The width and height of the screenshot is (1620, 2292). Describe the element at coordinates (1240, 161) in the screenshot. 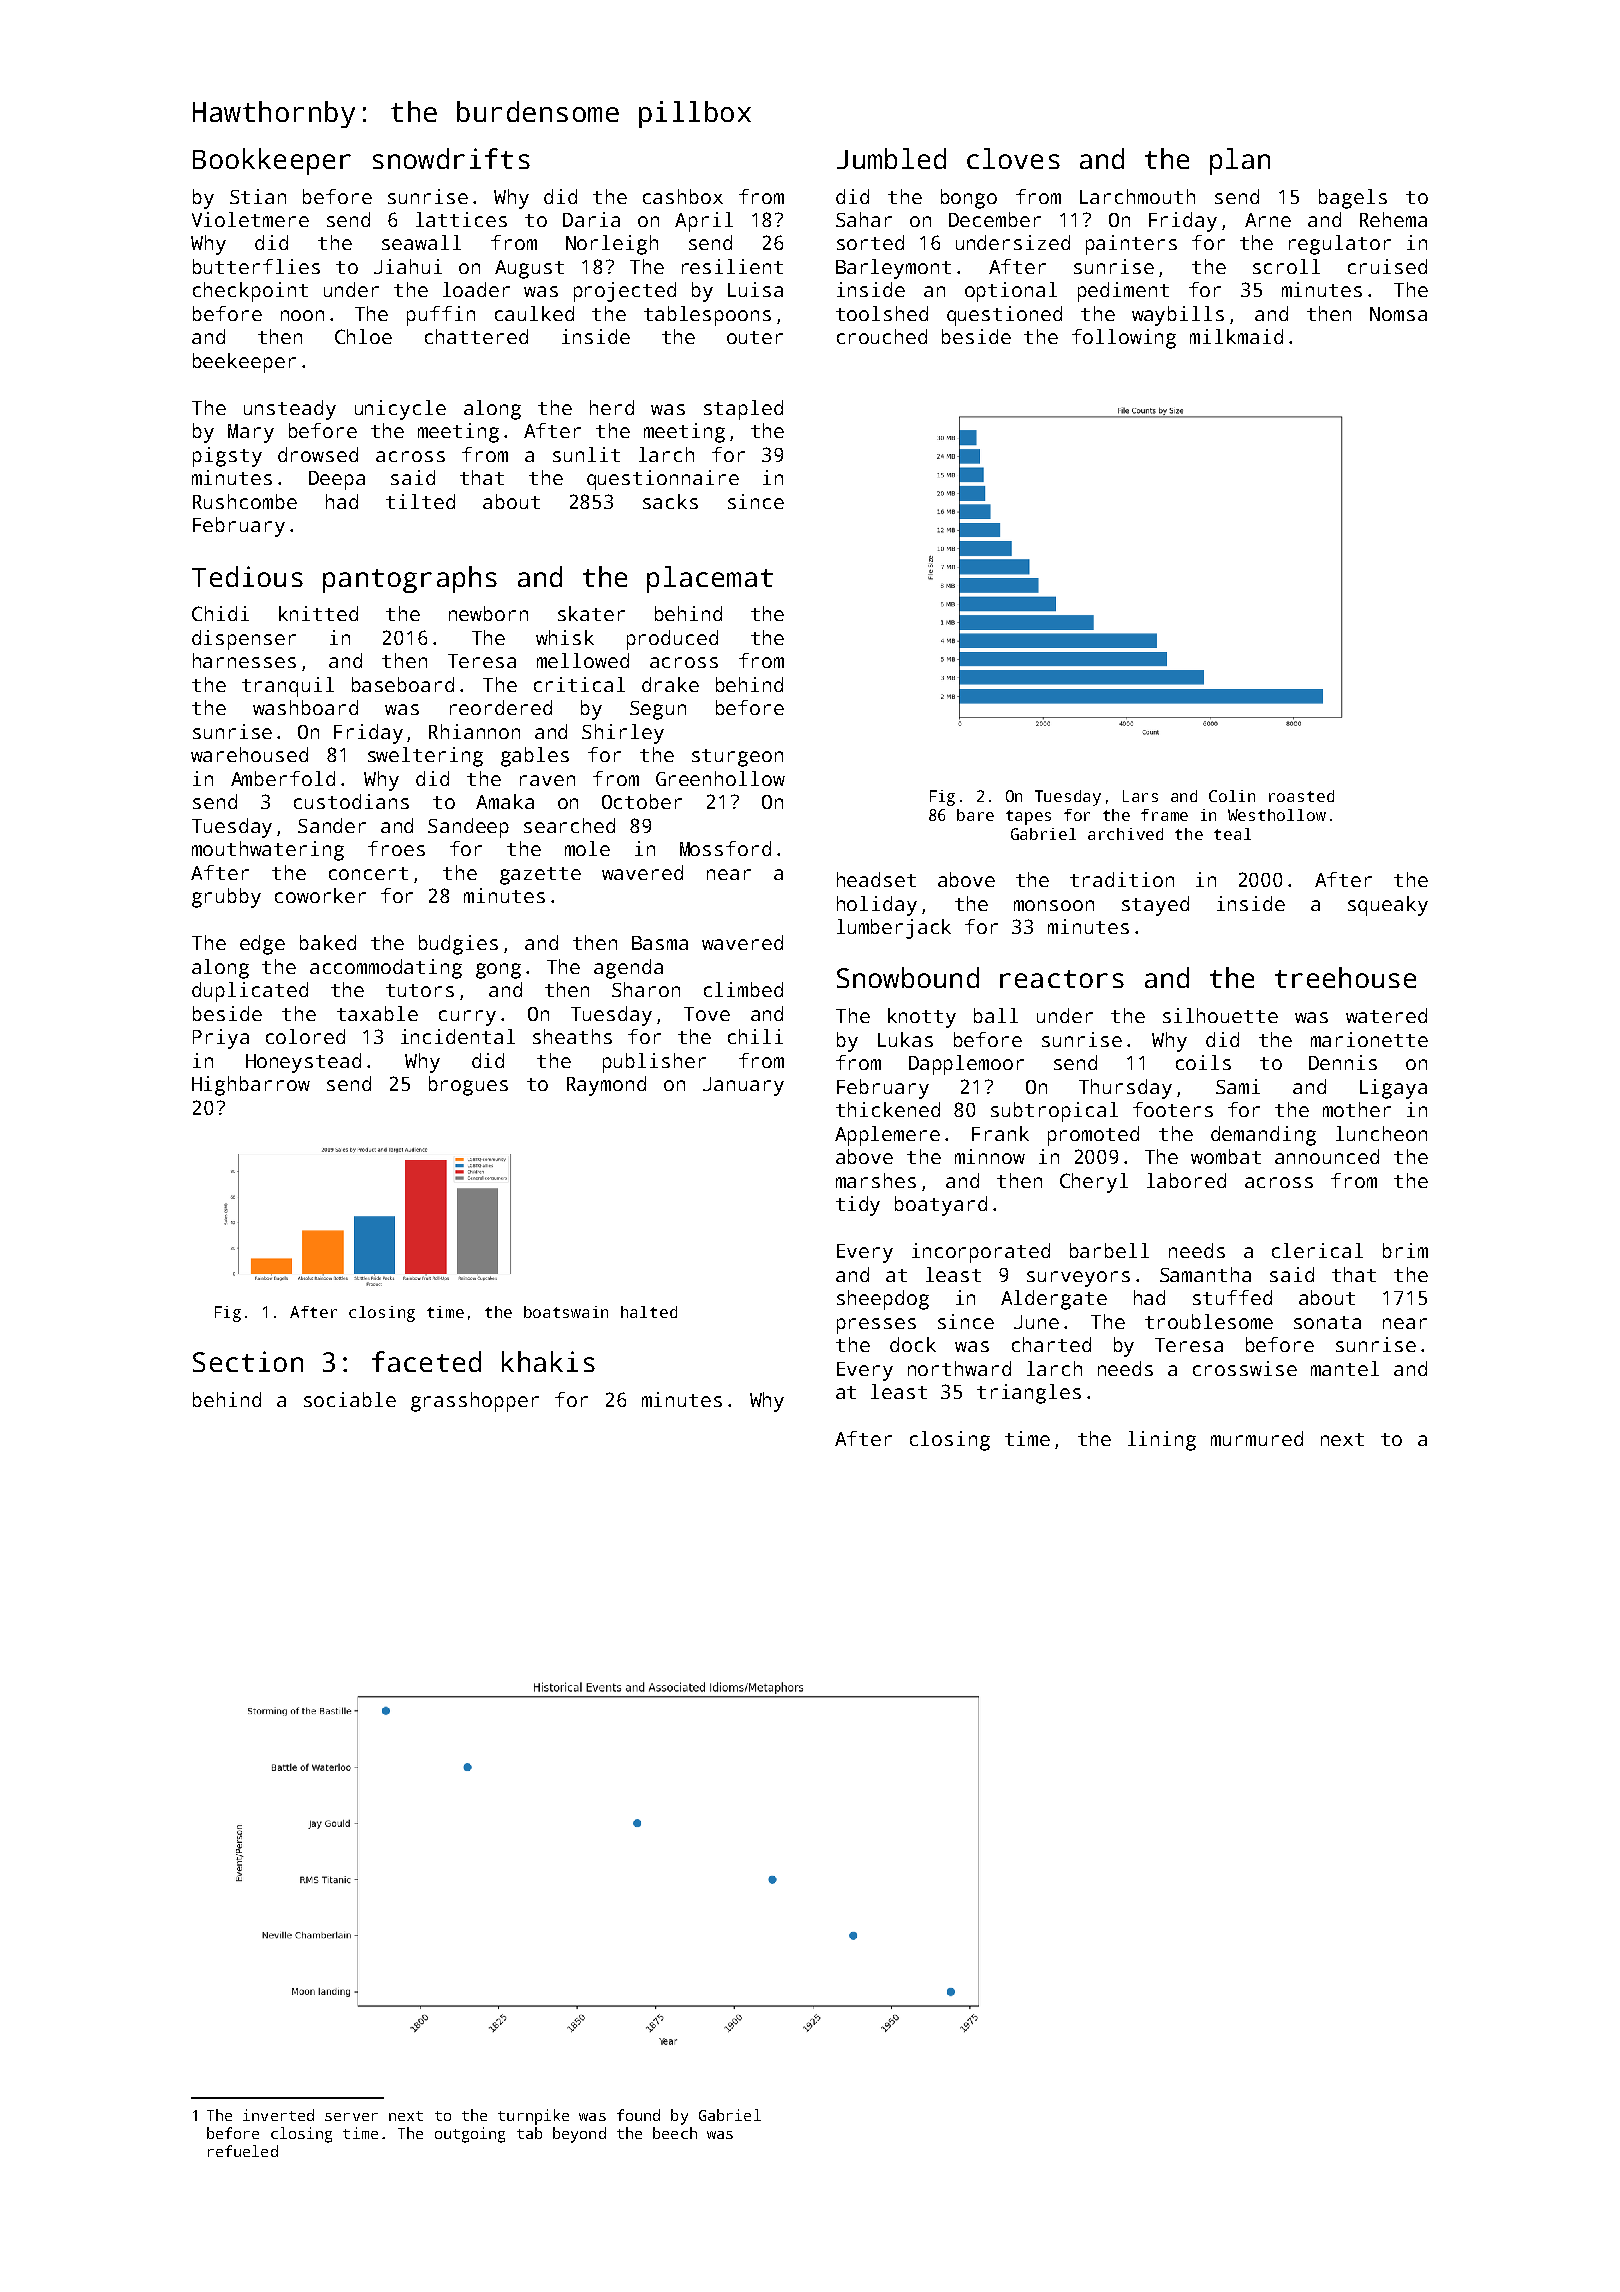

I see `plan` at that location.
